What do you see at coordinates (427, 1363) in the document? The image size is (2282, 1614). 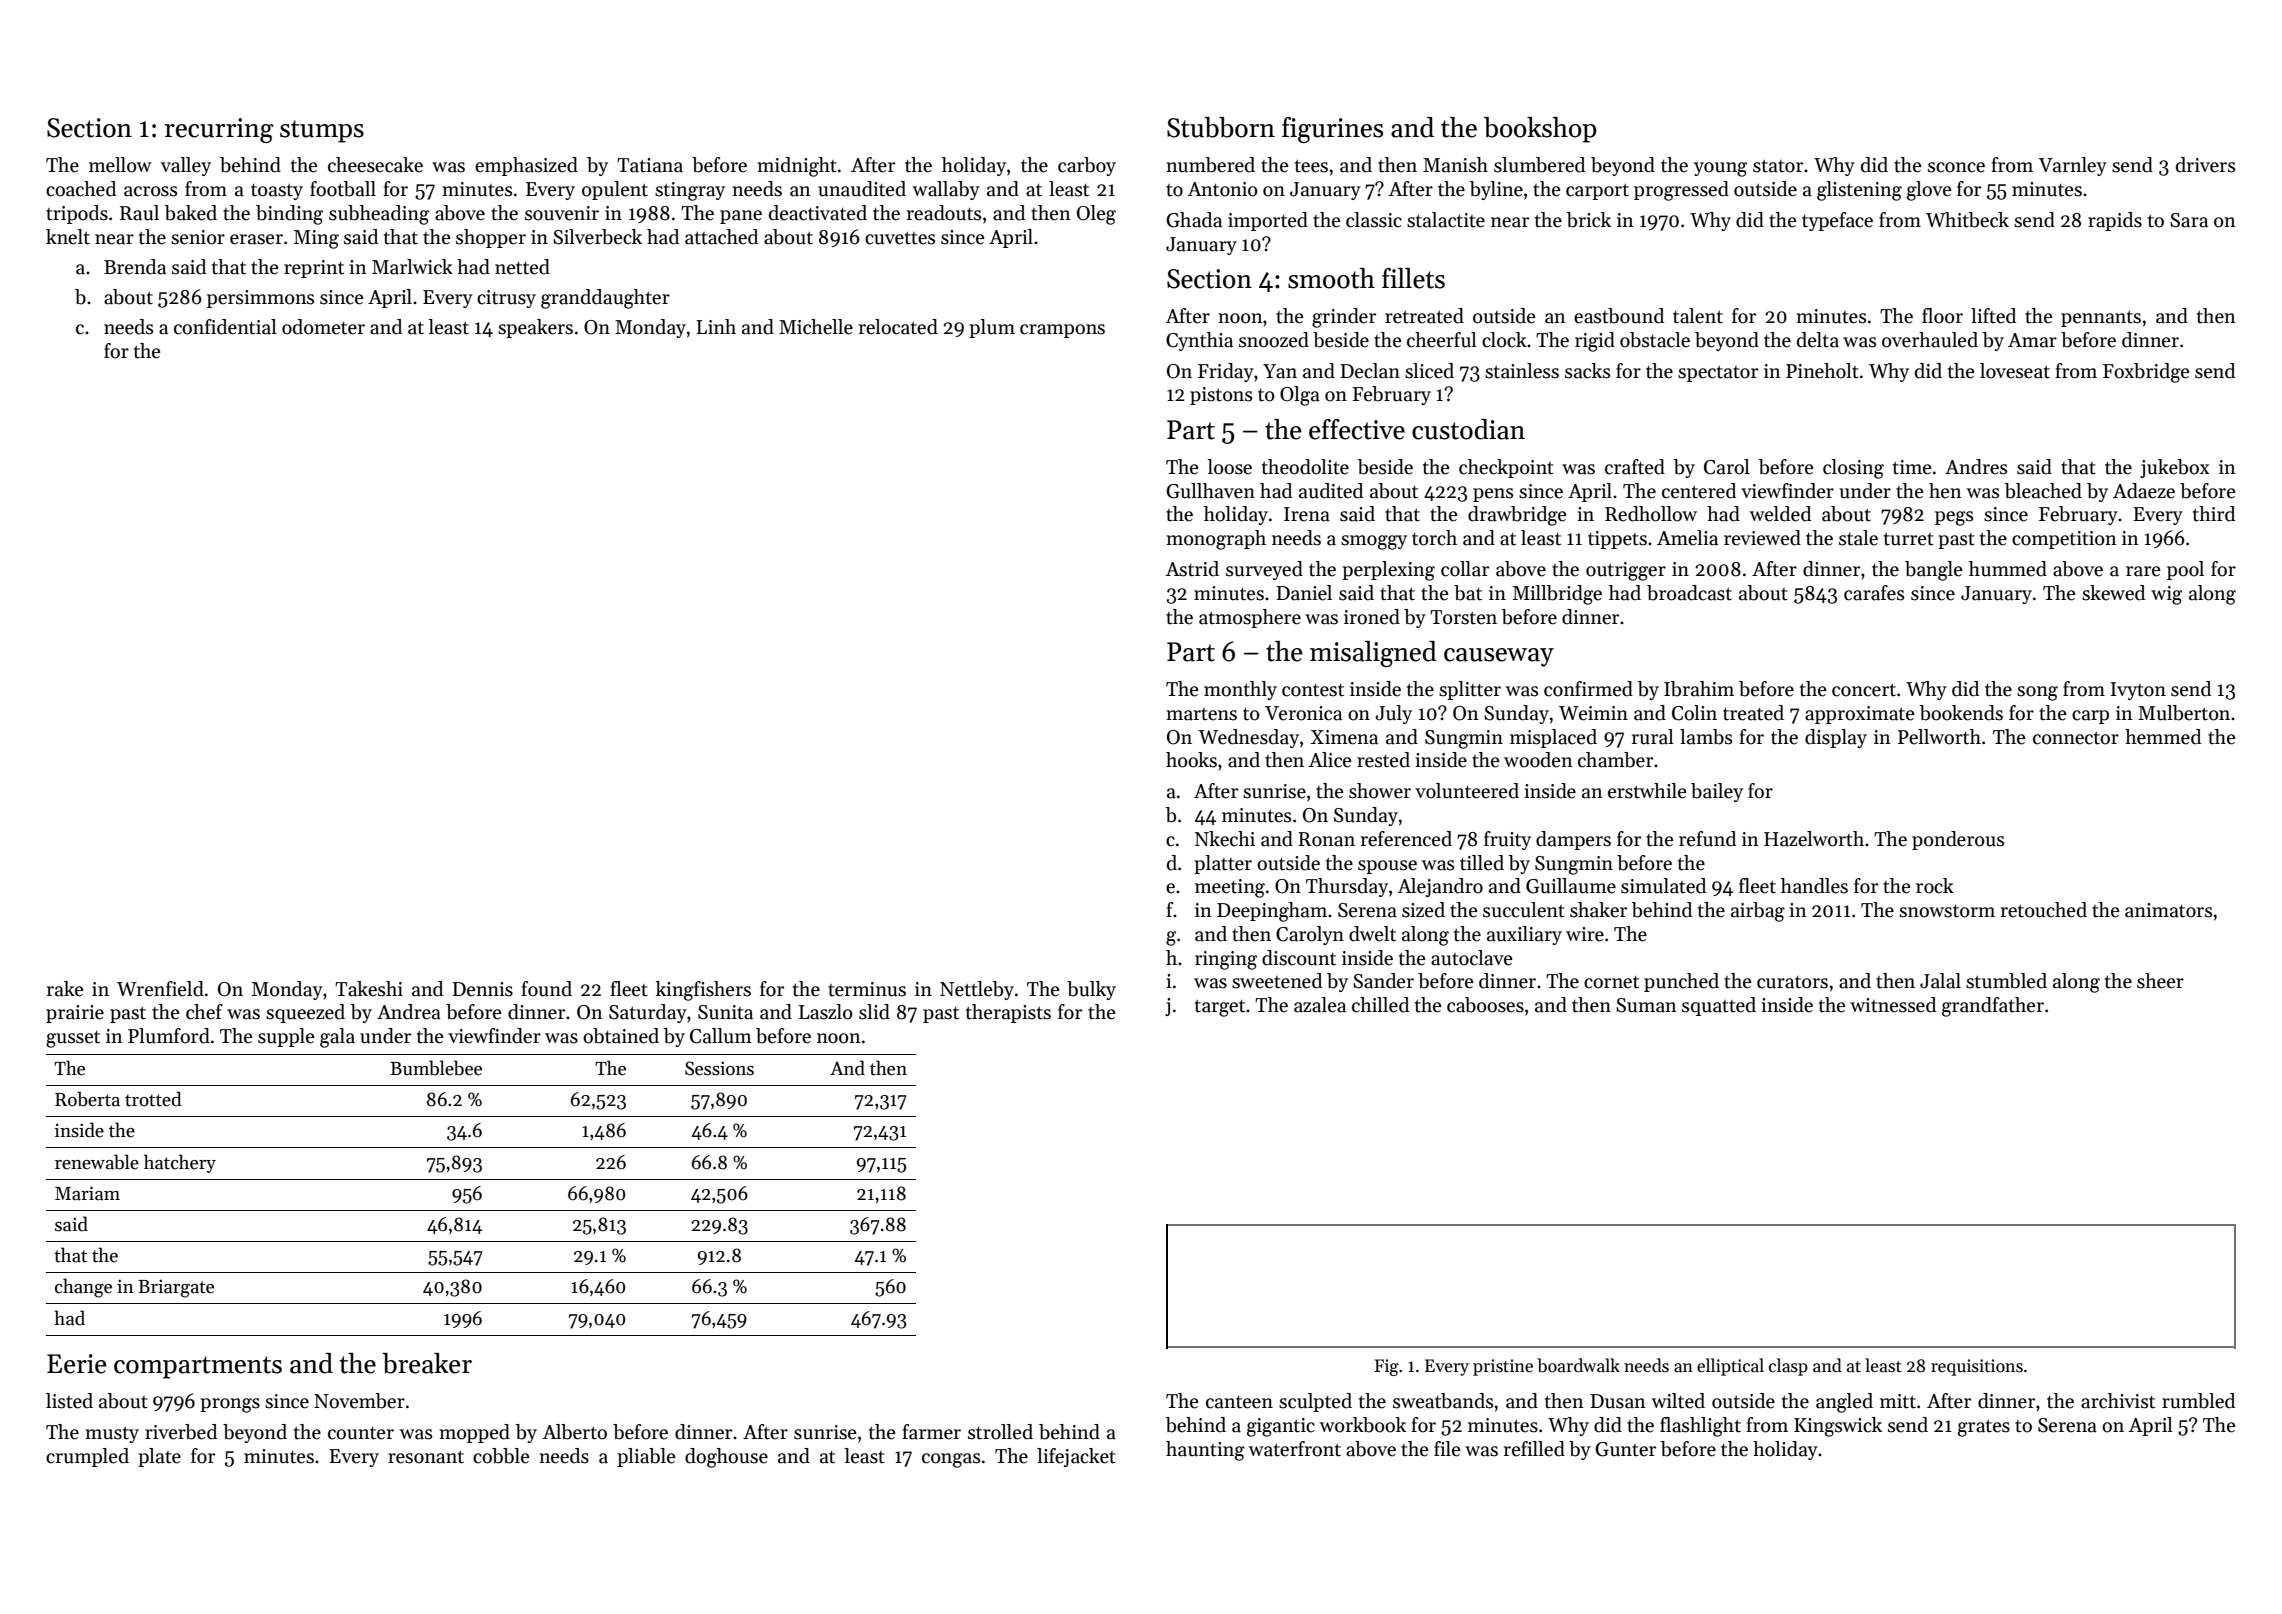 I see `breaker` at bounding box center [427, 1363].
